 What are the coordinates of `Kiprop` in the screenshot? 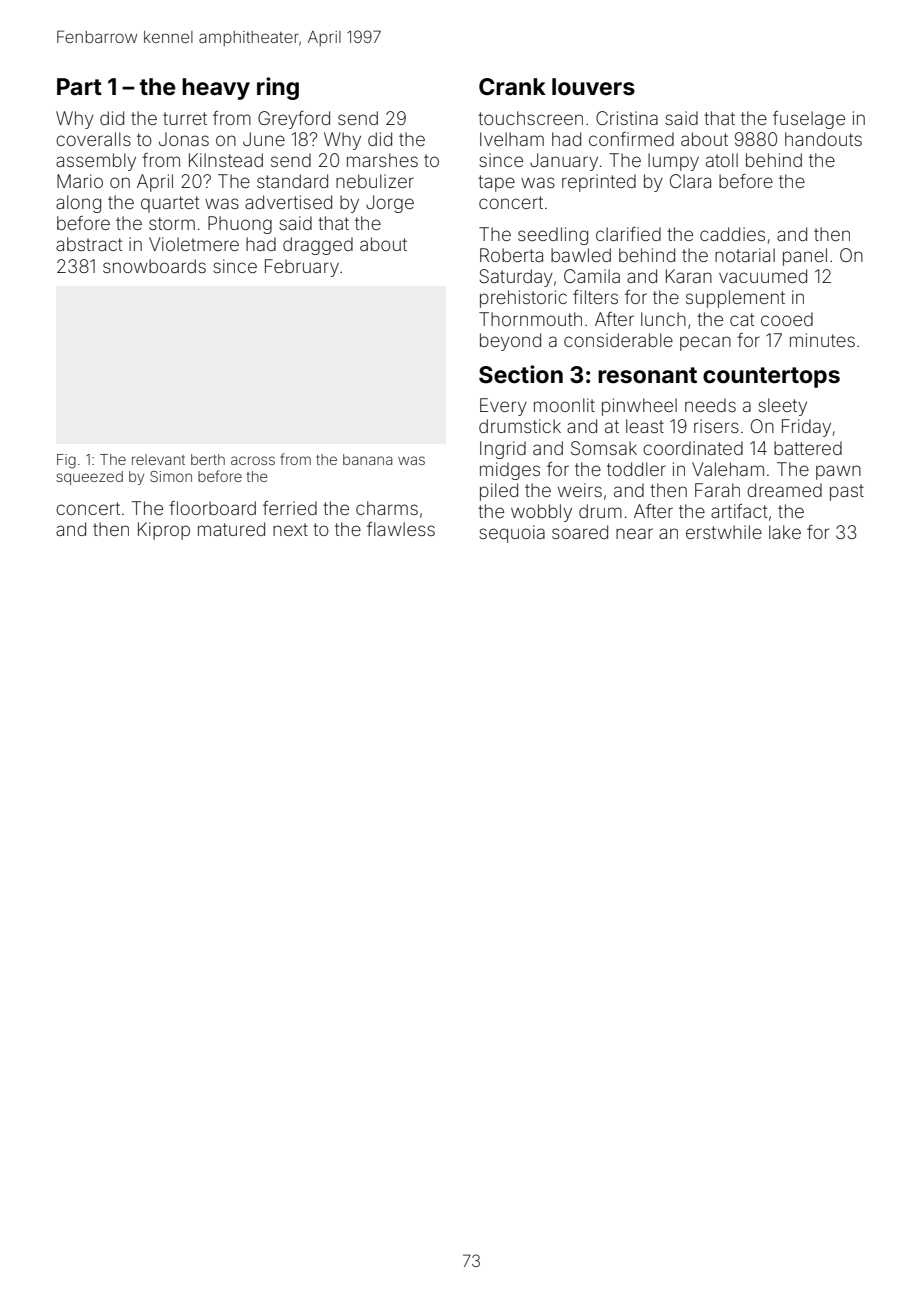 It's located at (164, 531).
